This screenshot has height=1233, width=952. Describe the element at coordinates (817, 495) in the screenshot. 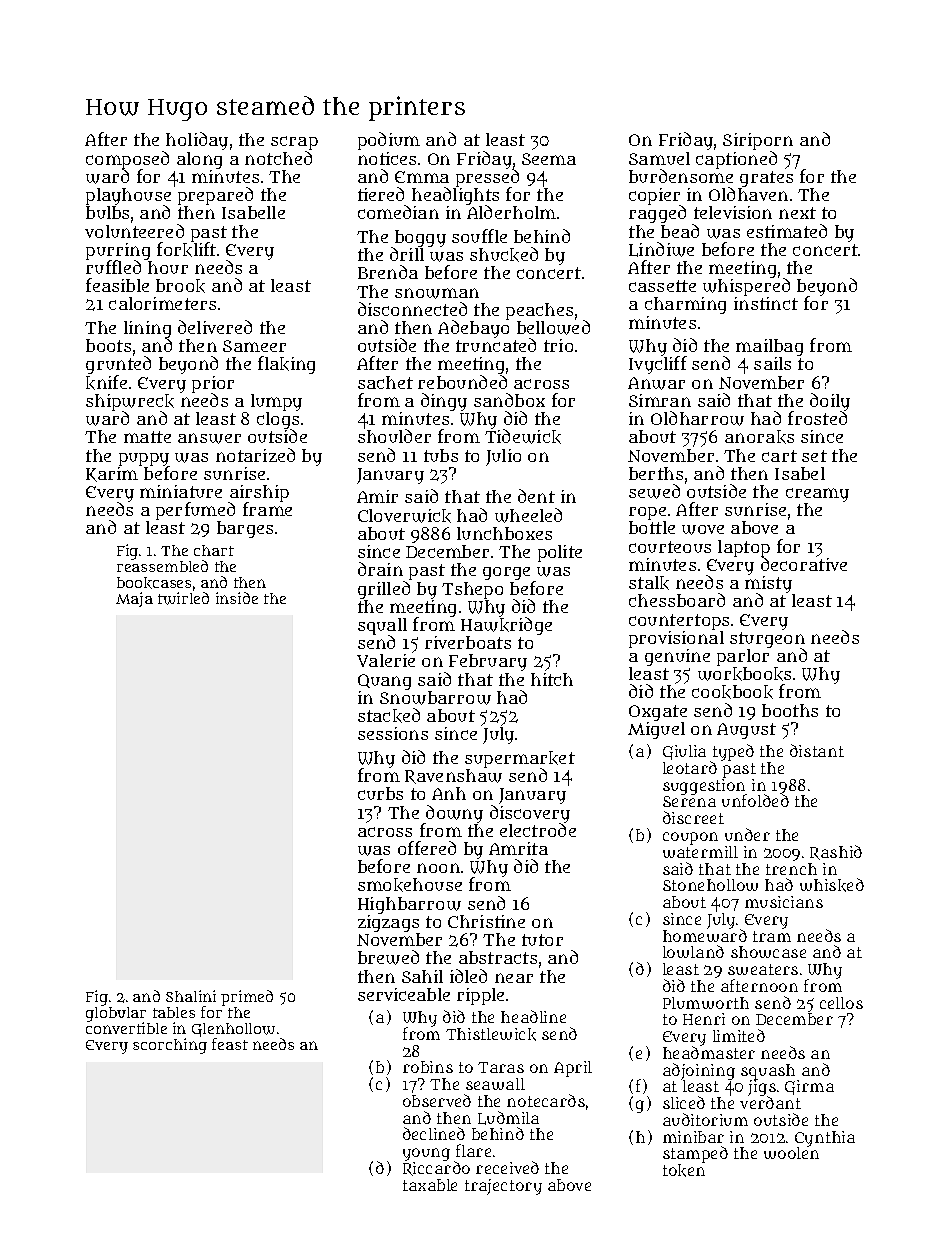

I see `creamy` at that location.
